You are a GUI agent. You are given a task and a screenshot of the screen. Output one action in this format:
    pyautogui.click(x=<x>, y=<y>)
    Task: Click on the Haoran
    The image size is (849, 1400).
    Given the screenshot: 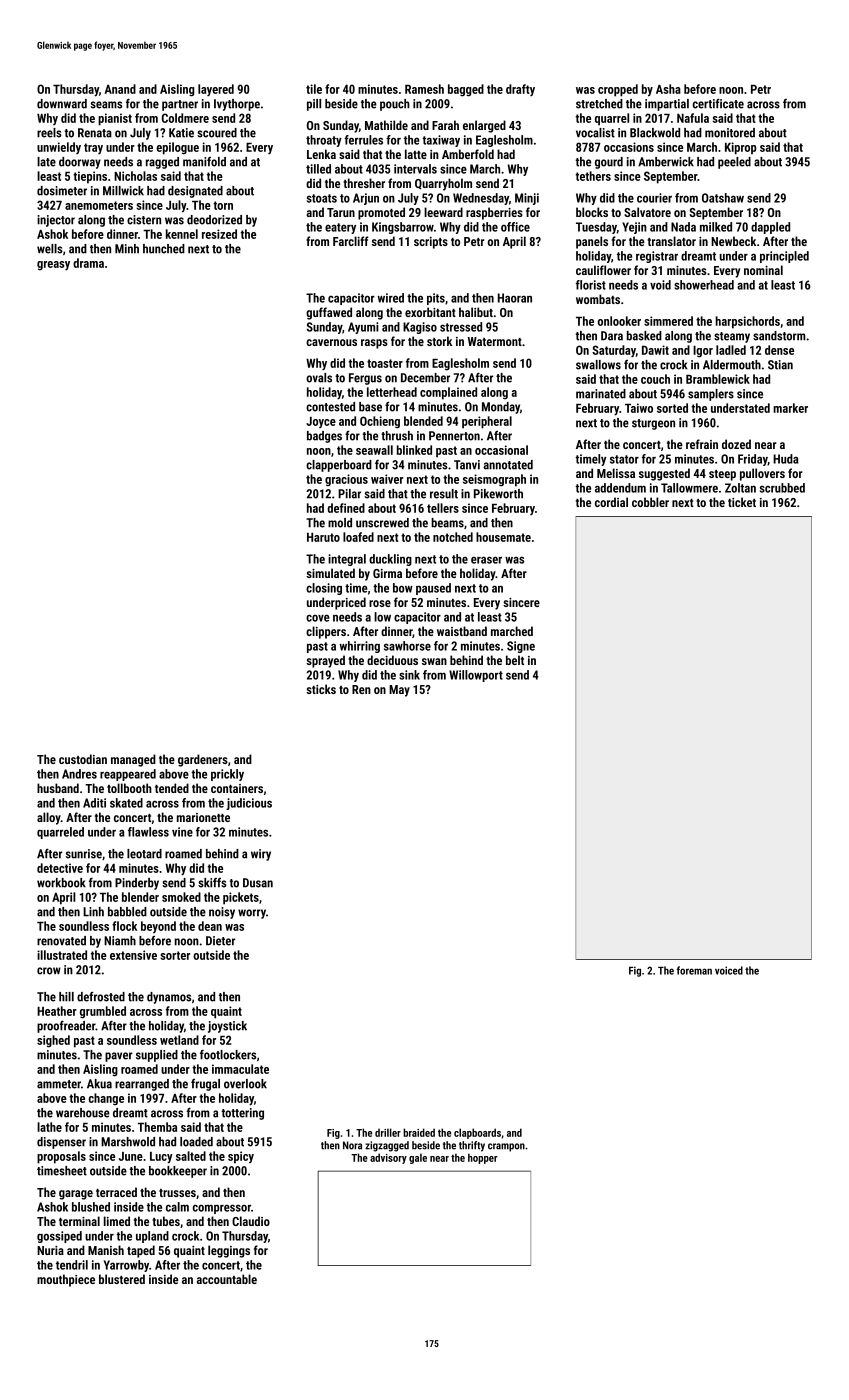 What is the action you would take?
    pyautogui.click(x=515, y=298)
